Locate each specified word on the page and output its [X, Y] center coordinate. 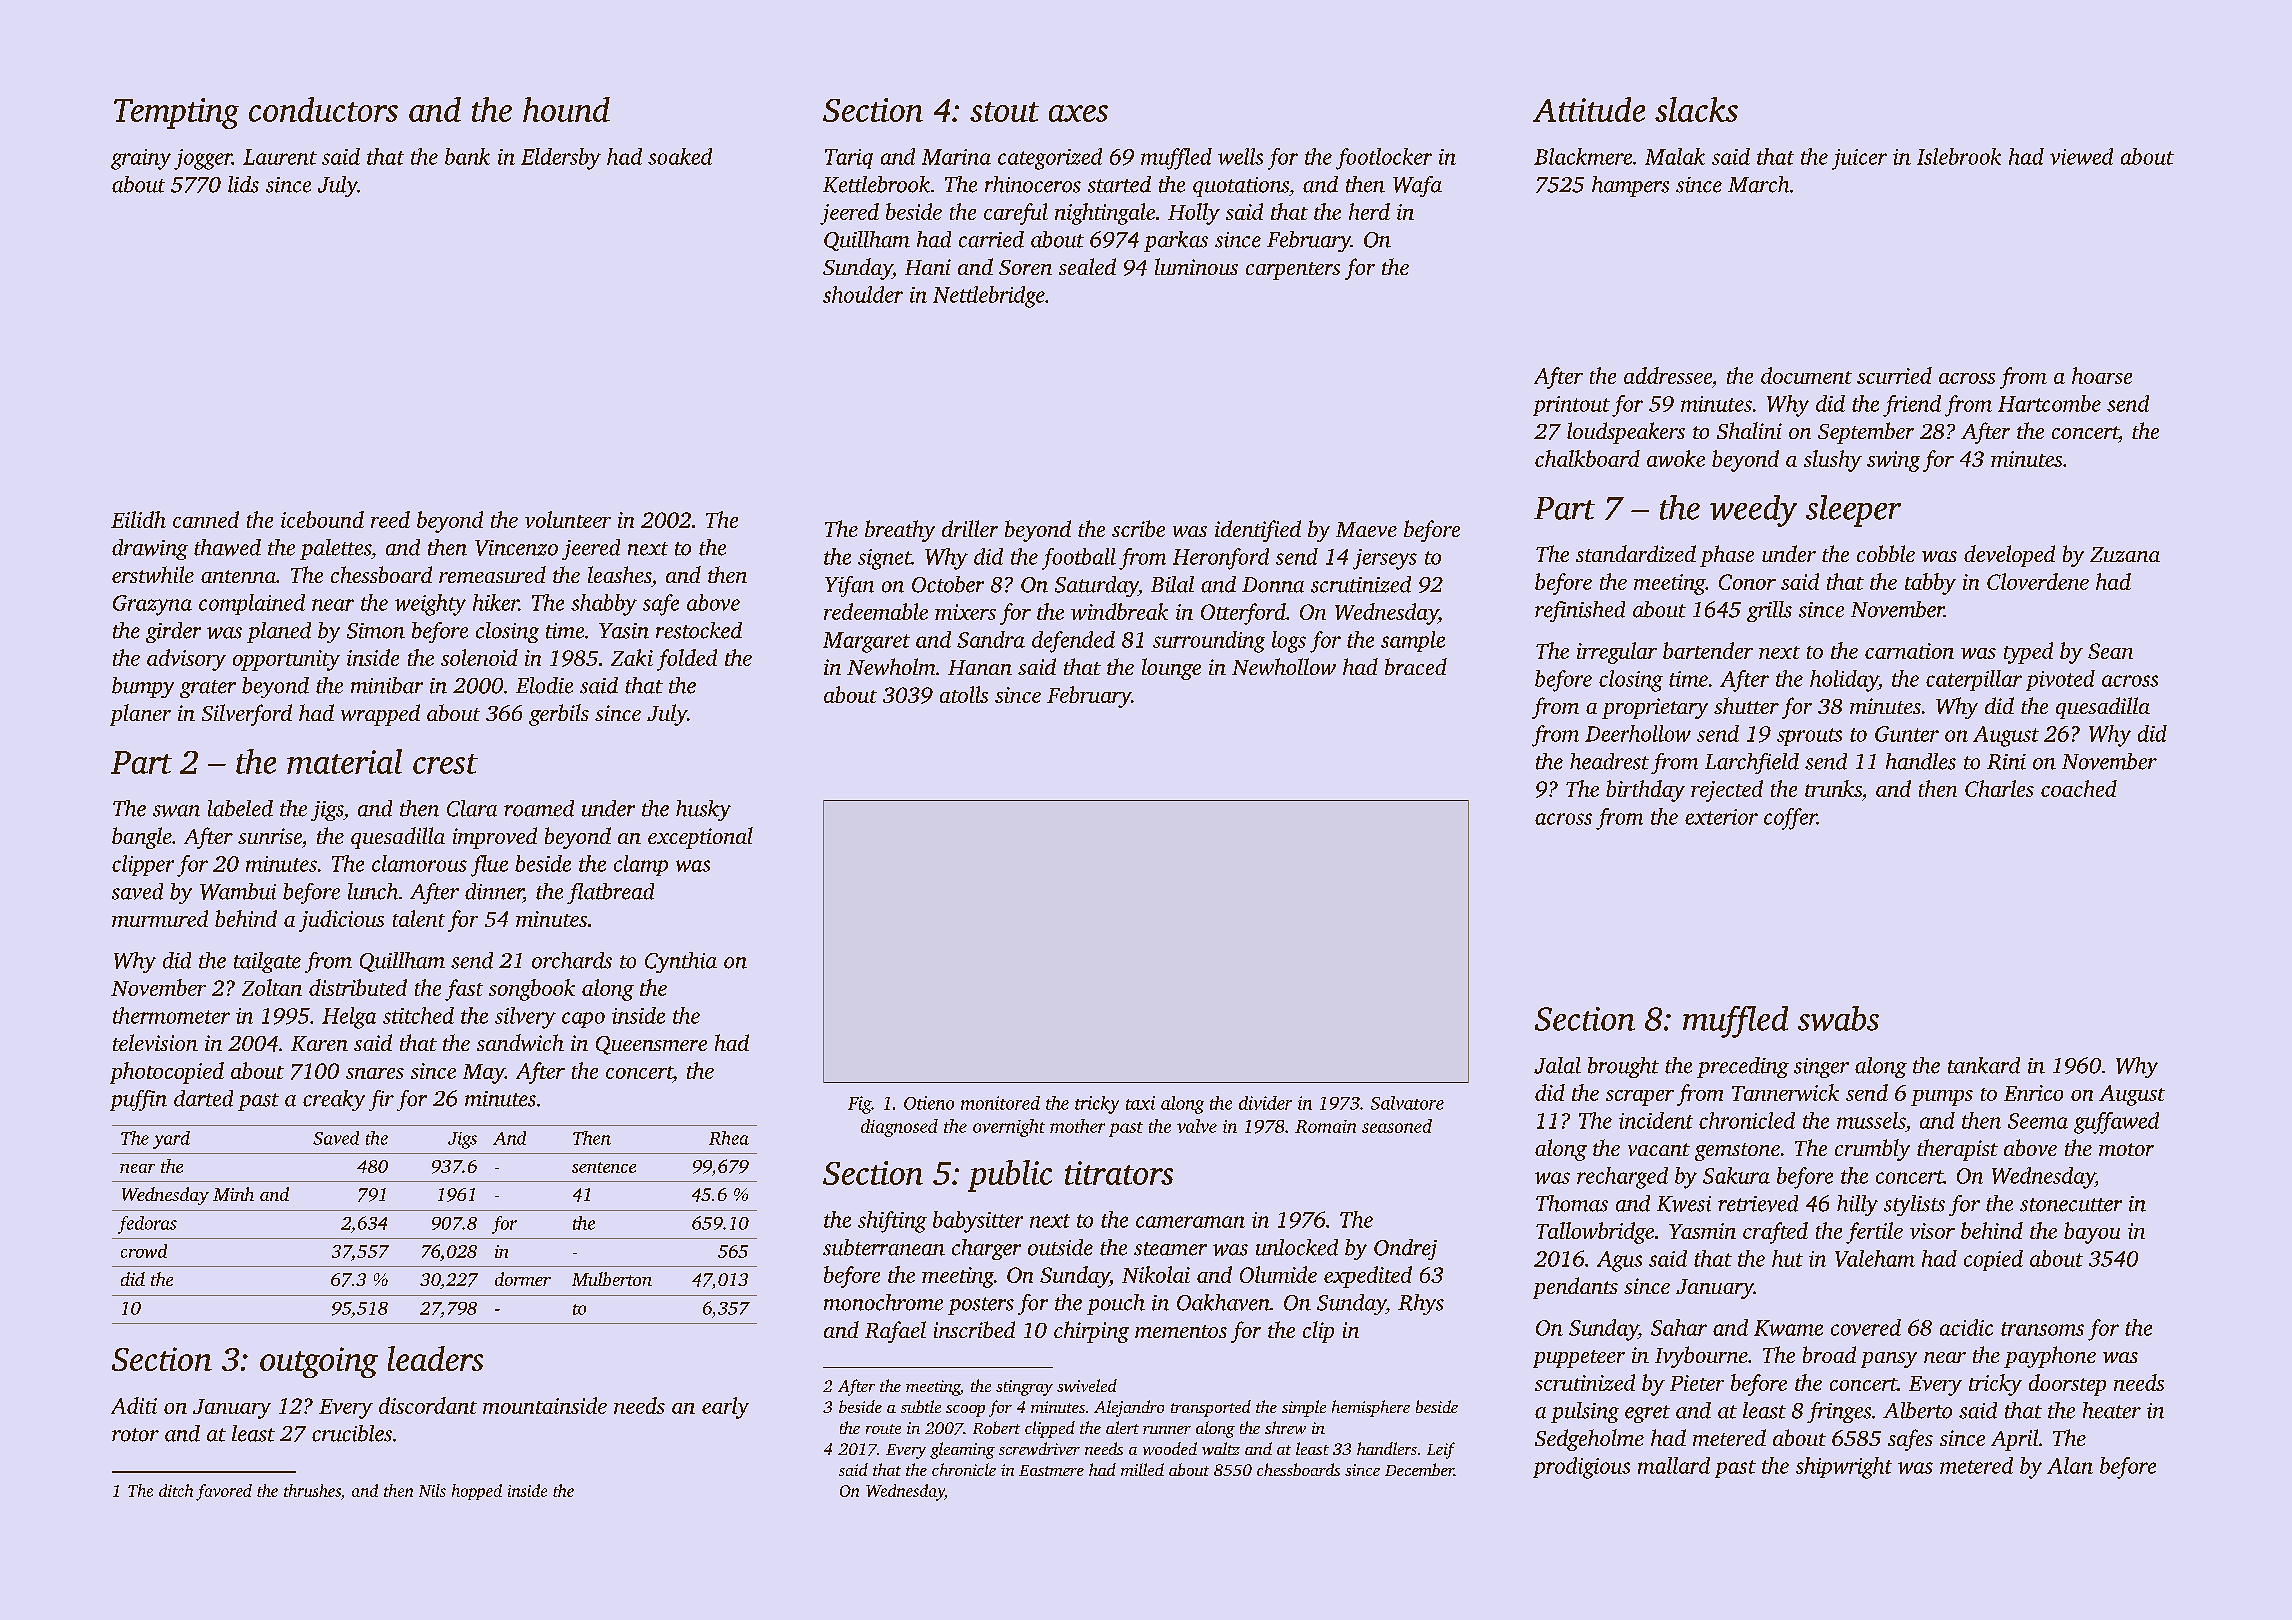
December [1419, 1469]
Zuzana [2125, 554]
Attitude [1589, 109]
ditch [176, 1490]
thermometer [171, 1015]
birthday [1645, 791]
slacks [1696, 109]
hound [566, 109]
